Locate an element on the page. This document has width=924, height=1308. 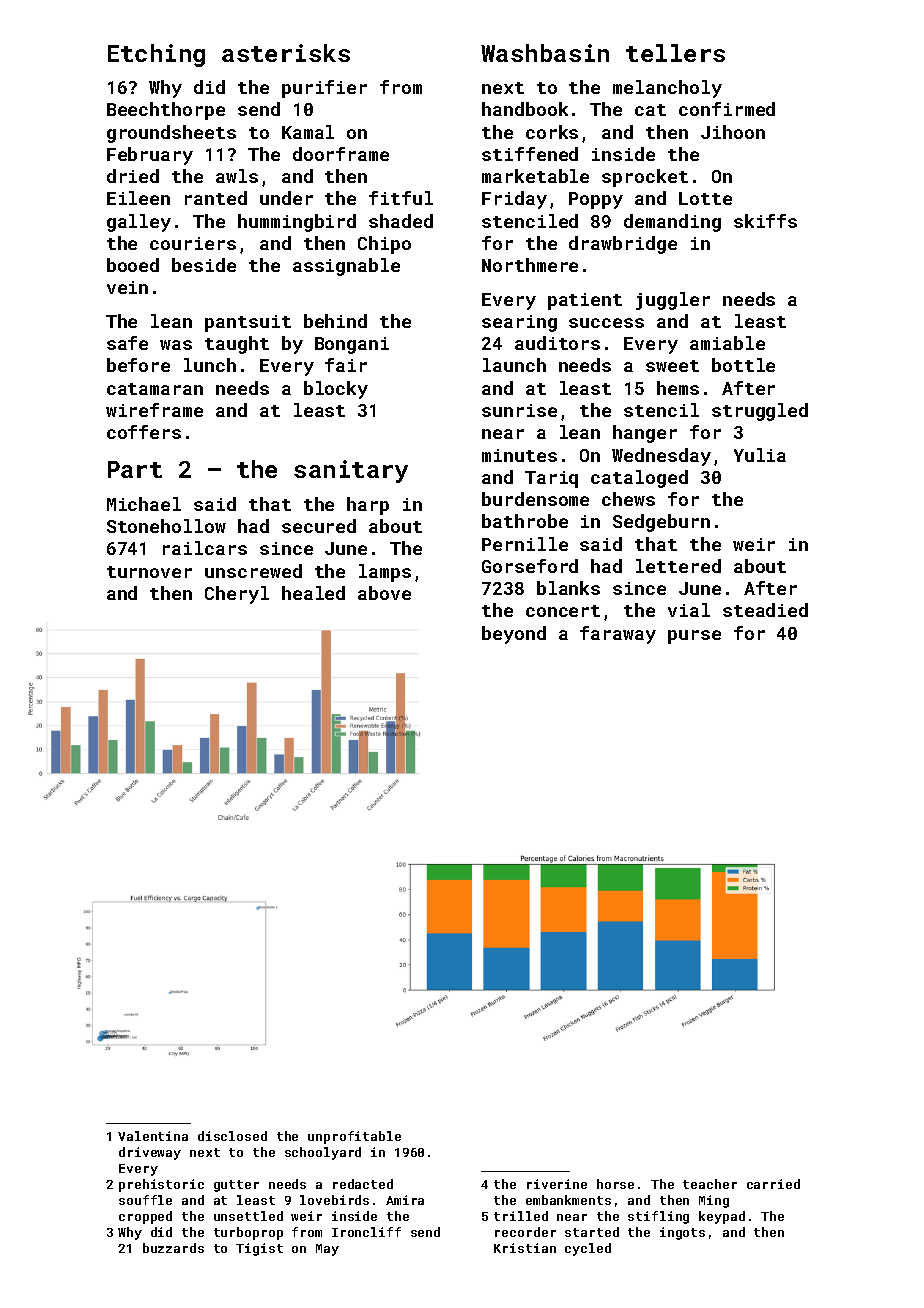
fitful is located at coordinates (401, 198).
